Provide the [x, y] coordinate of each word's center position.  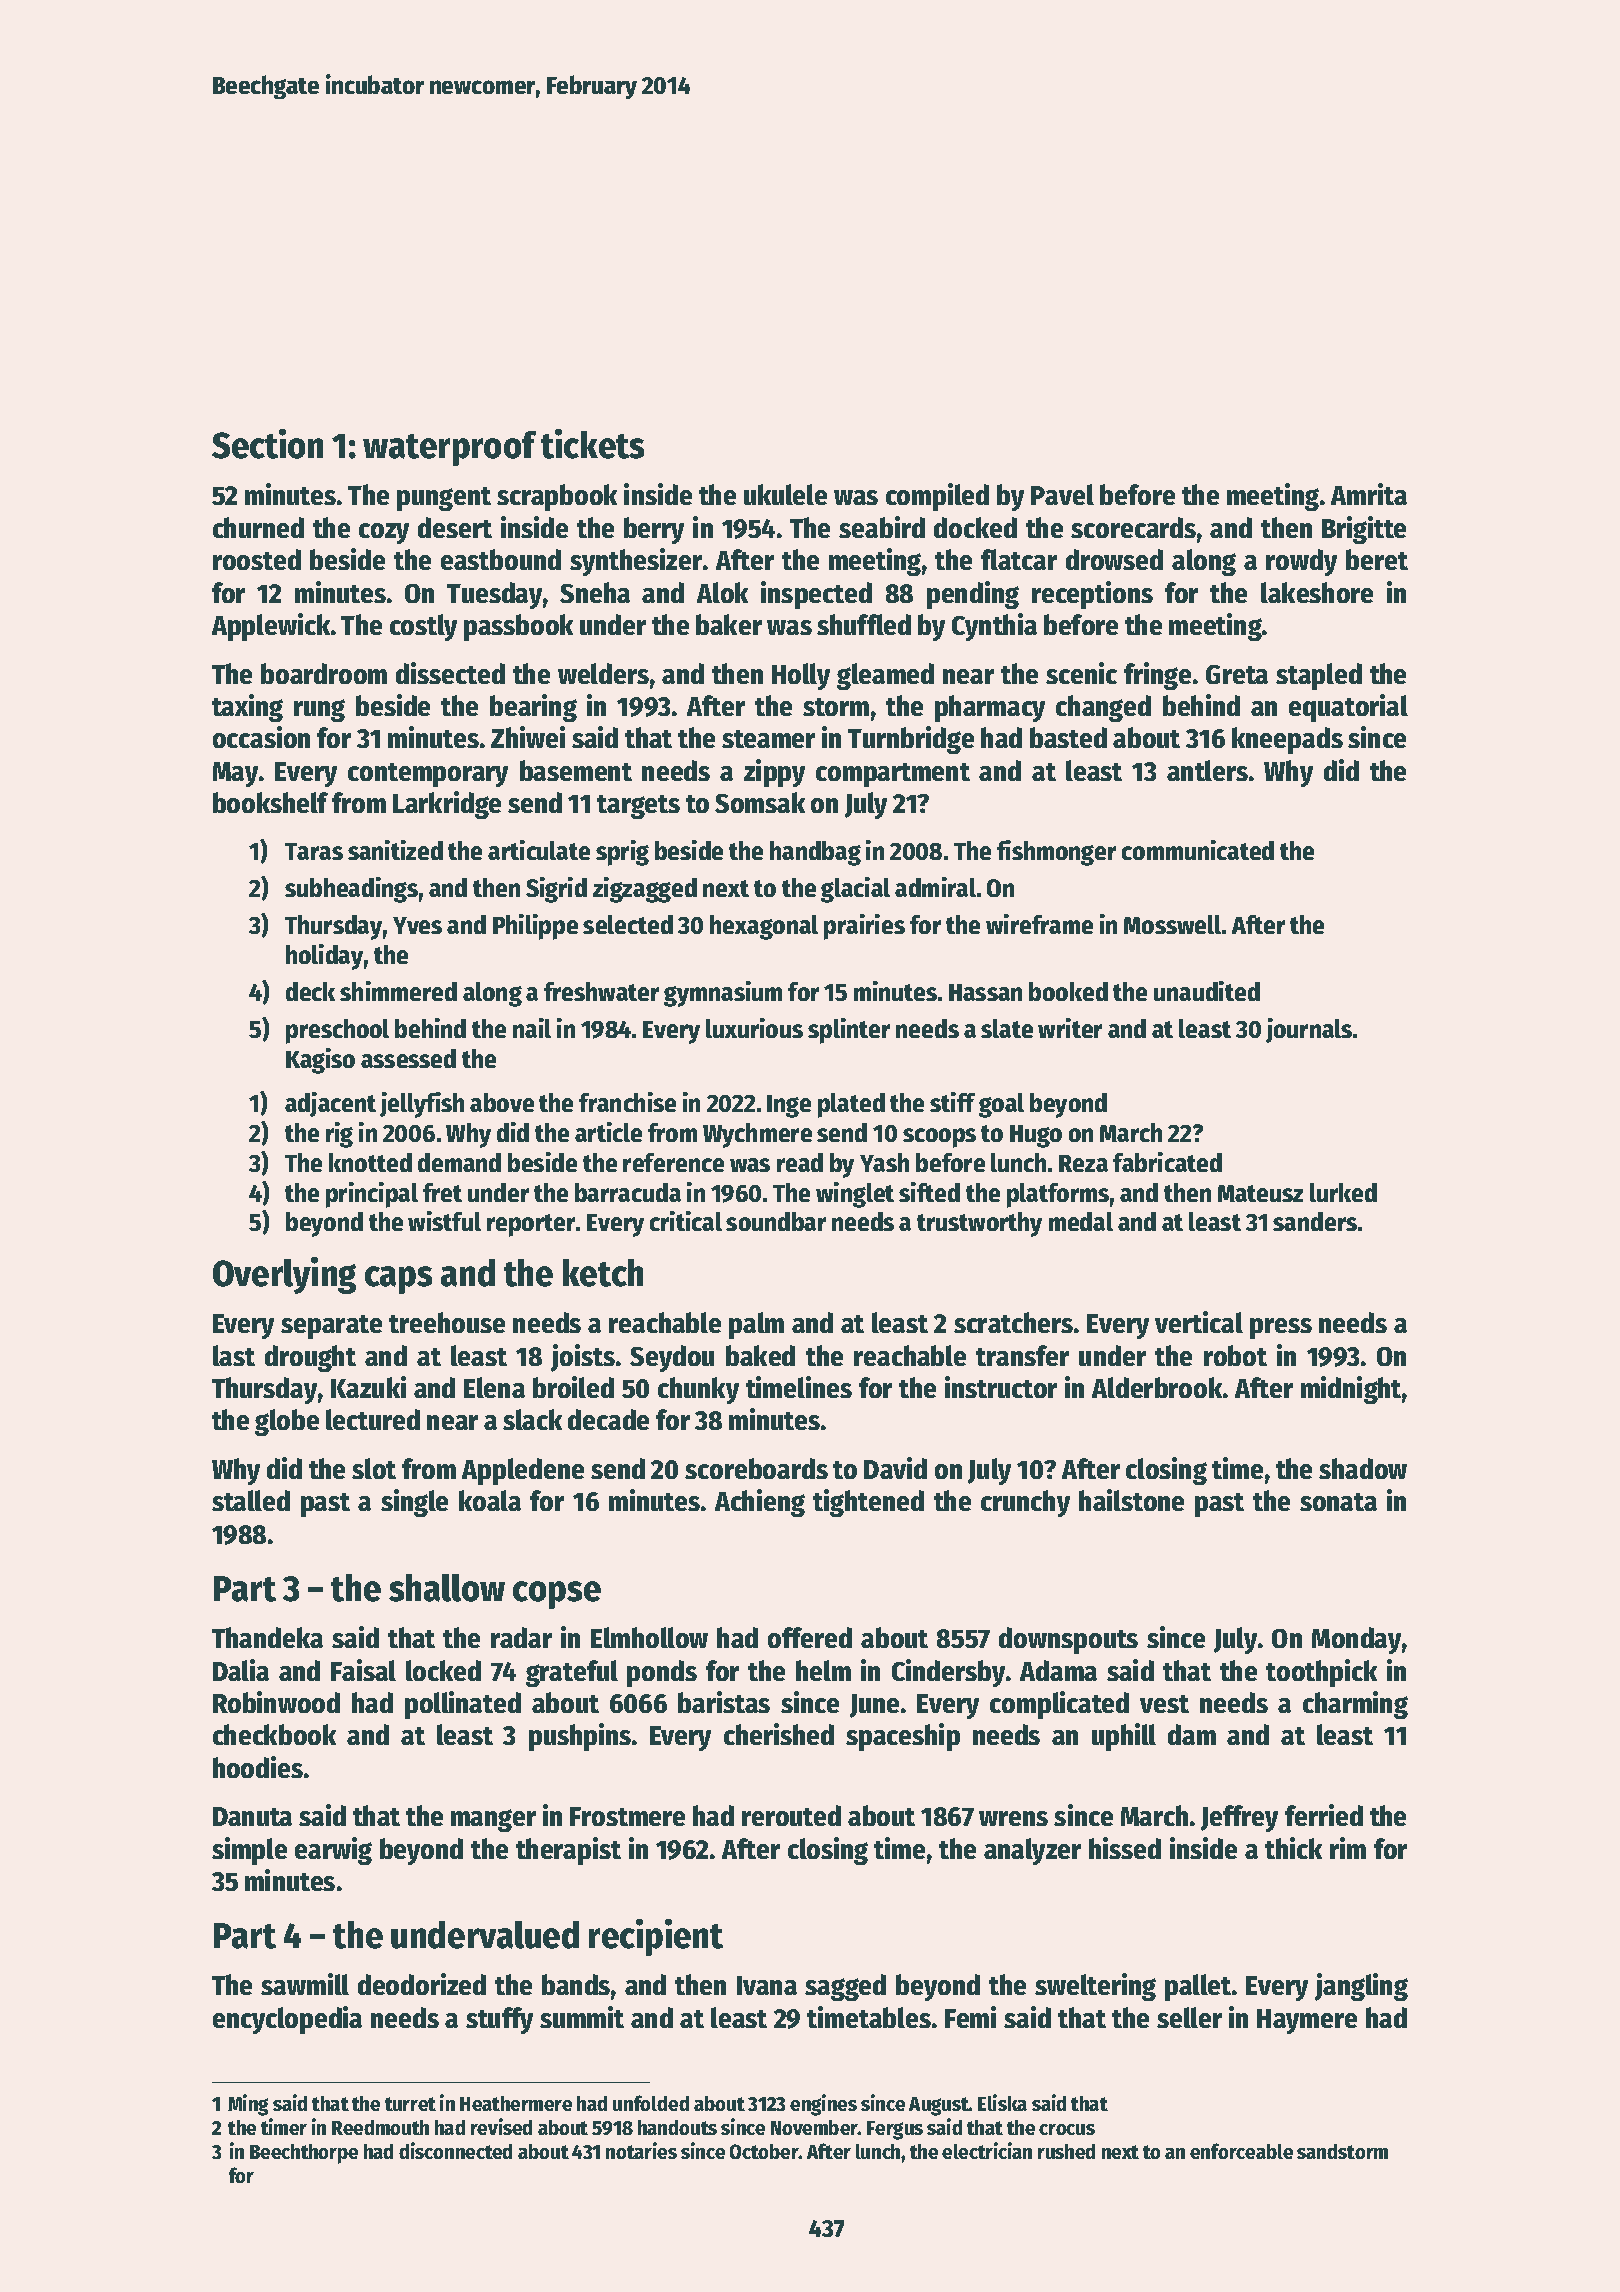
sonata [1338, 1502]
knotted [370, 1162]
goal [1001, 1105]
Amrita [1369, 494]
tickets [592, 444]
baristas [724, 1702]
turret [410, 2104]
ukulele [785, 494]
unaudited [1207, 991]
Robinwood [276, 1702]
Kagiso [320, 1061]
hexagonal [764, 927]
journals [1309, 1030]
